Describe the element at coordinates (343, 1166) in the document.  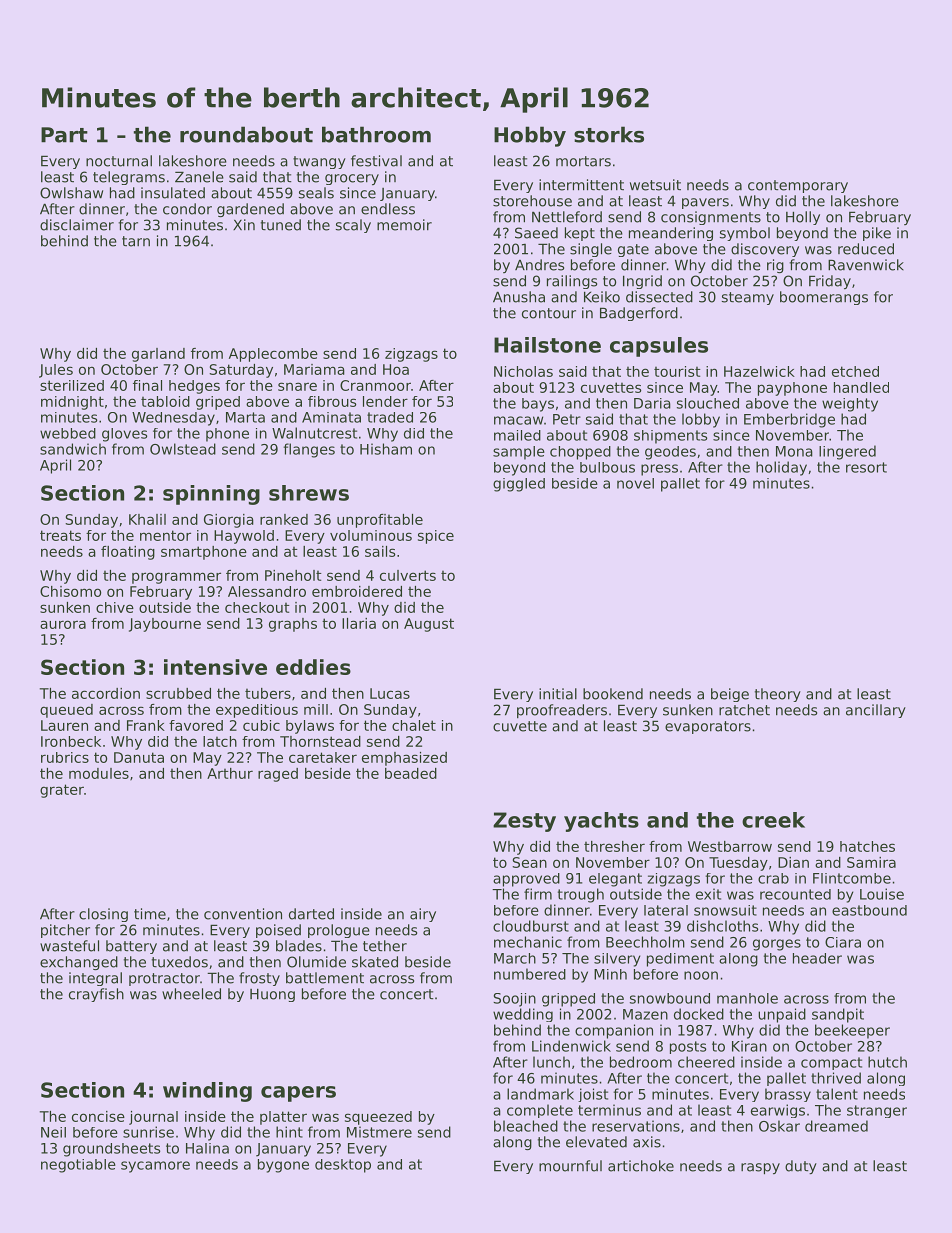
I see `desktop` at that location.
